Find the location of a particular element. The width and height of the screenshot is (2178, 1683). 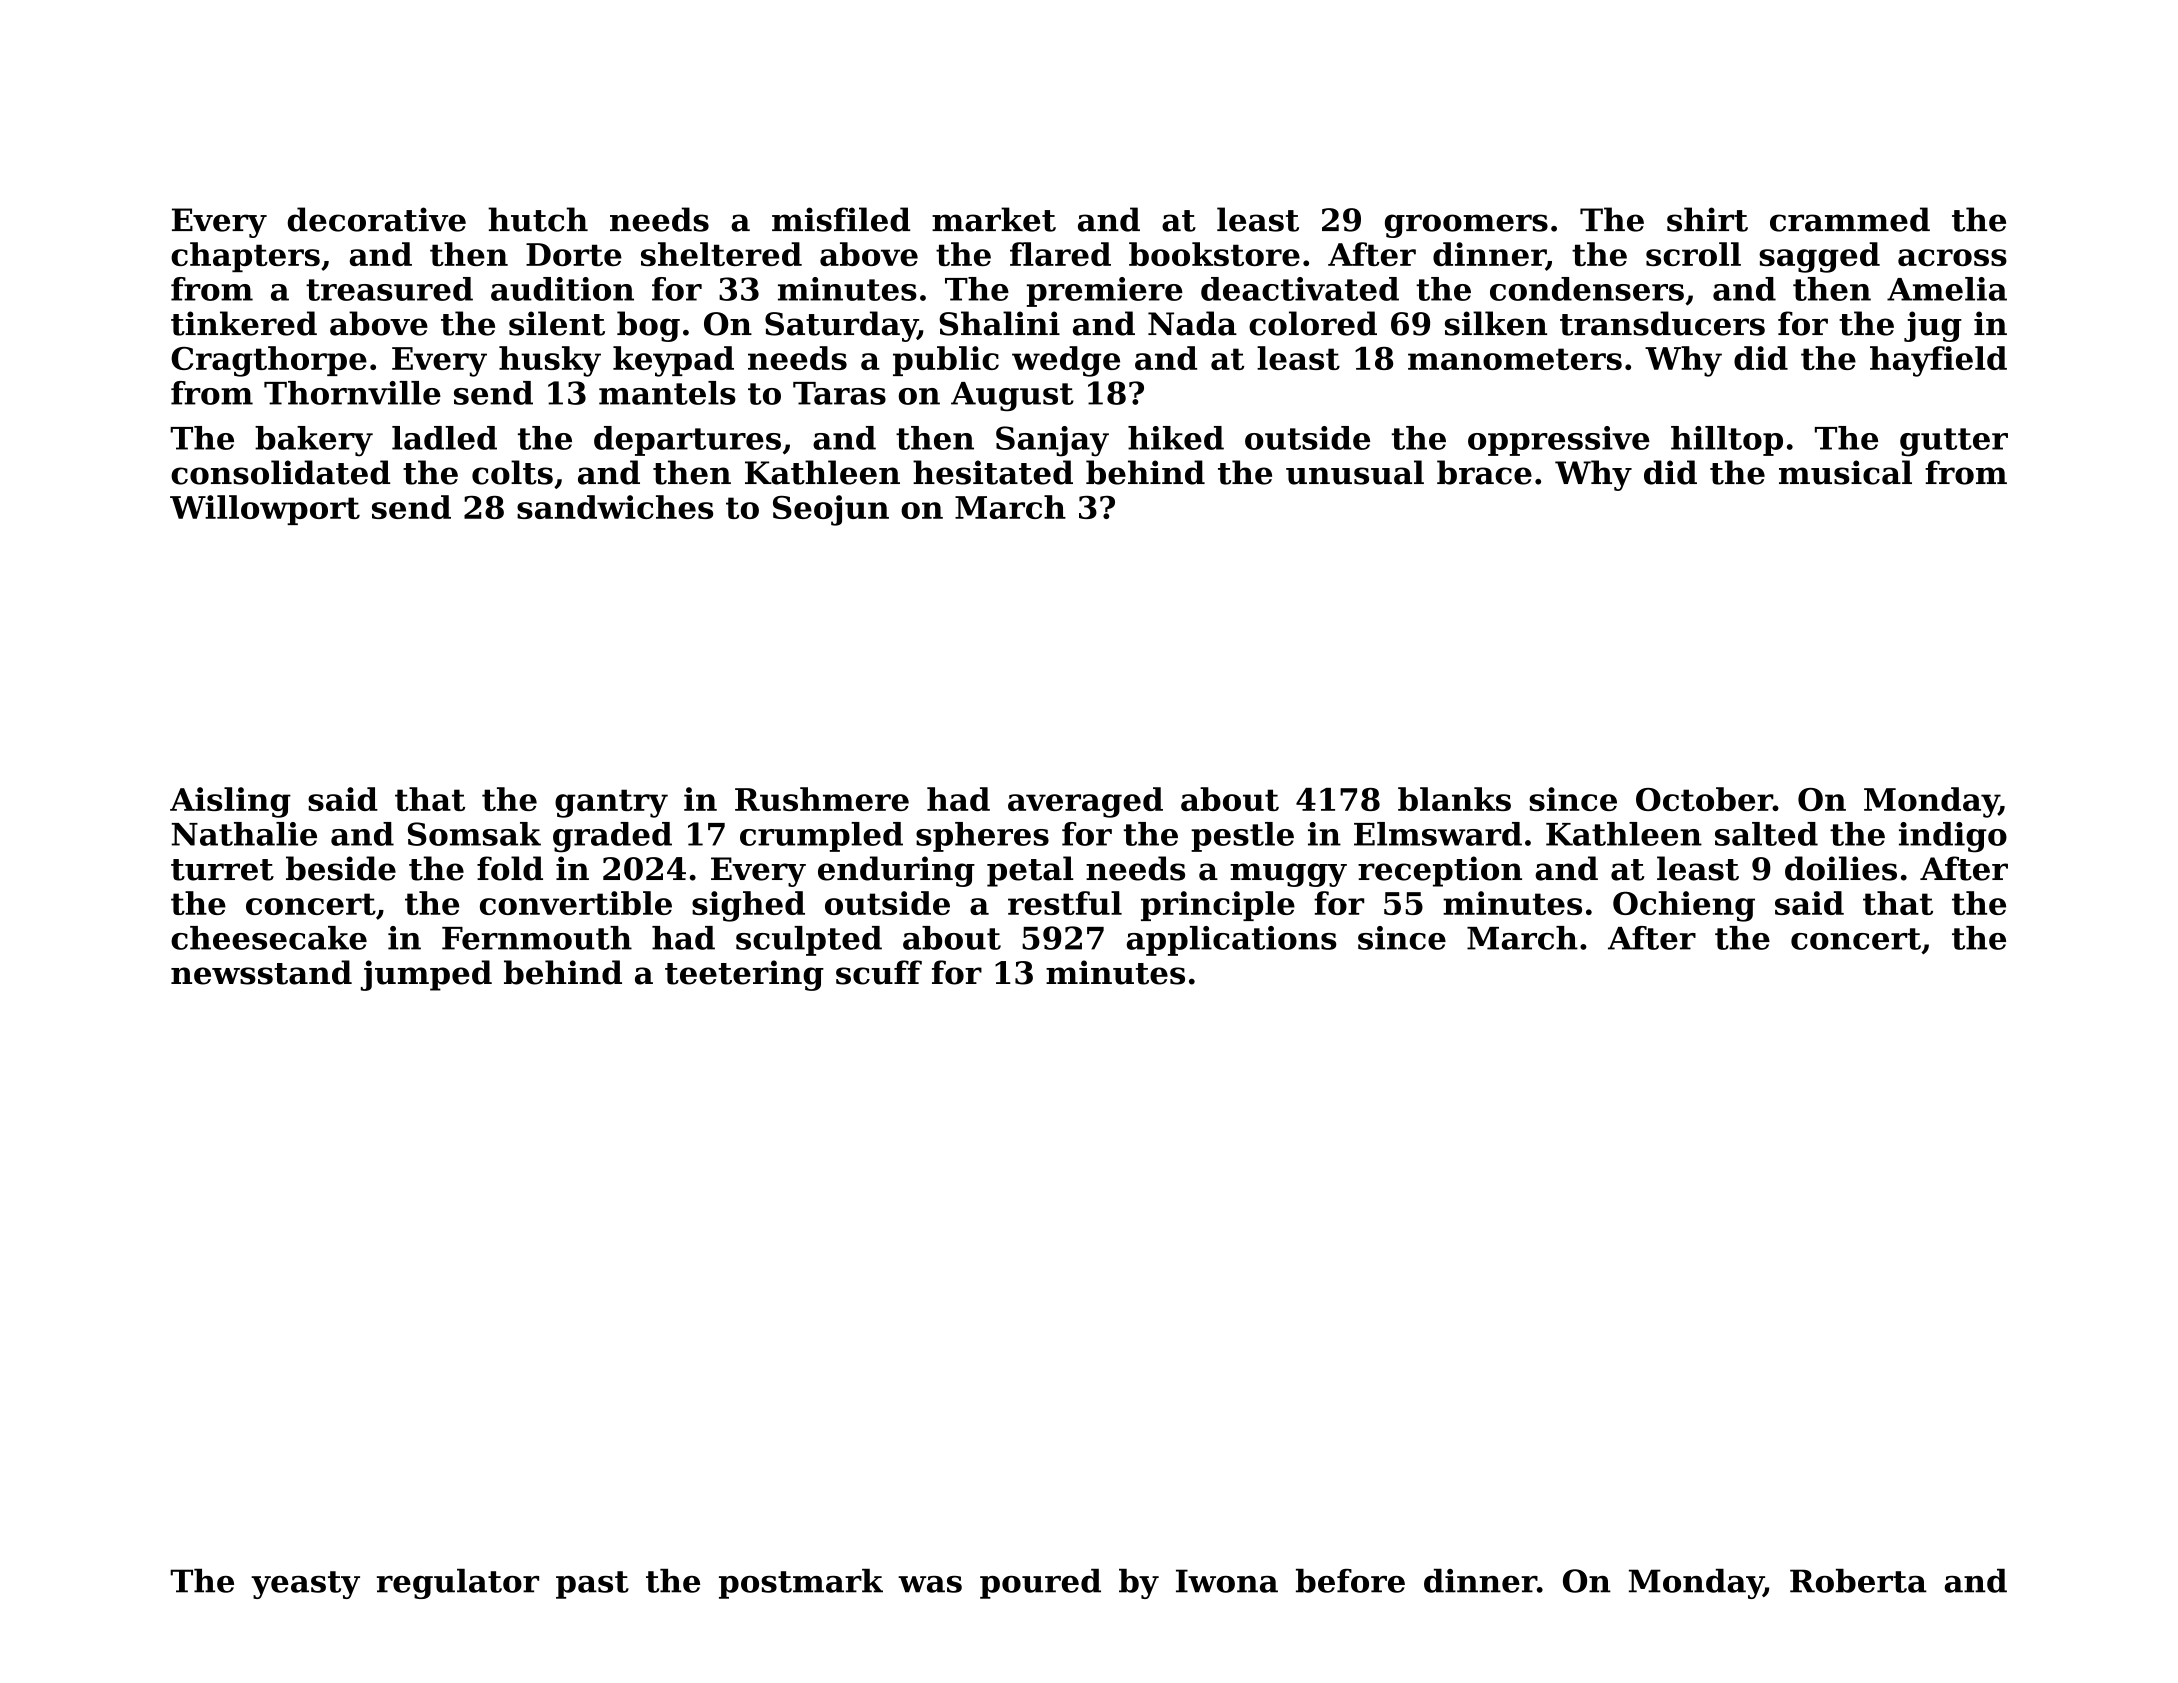

bookstore is located at coordinates (1214, 254).
